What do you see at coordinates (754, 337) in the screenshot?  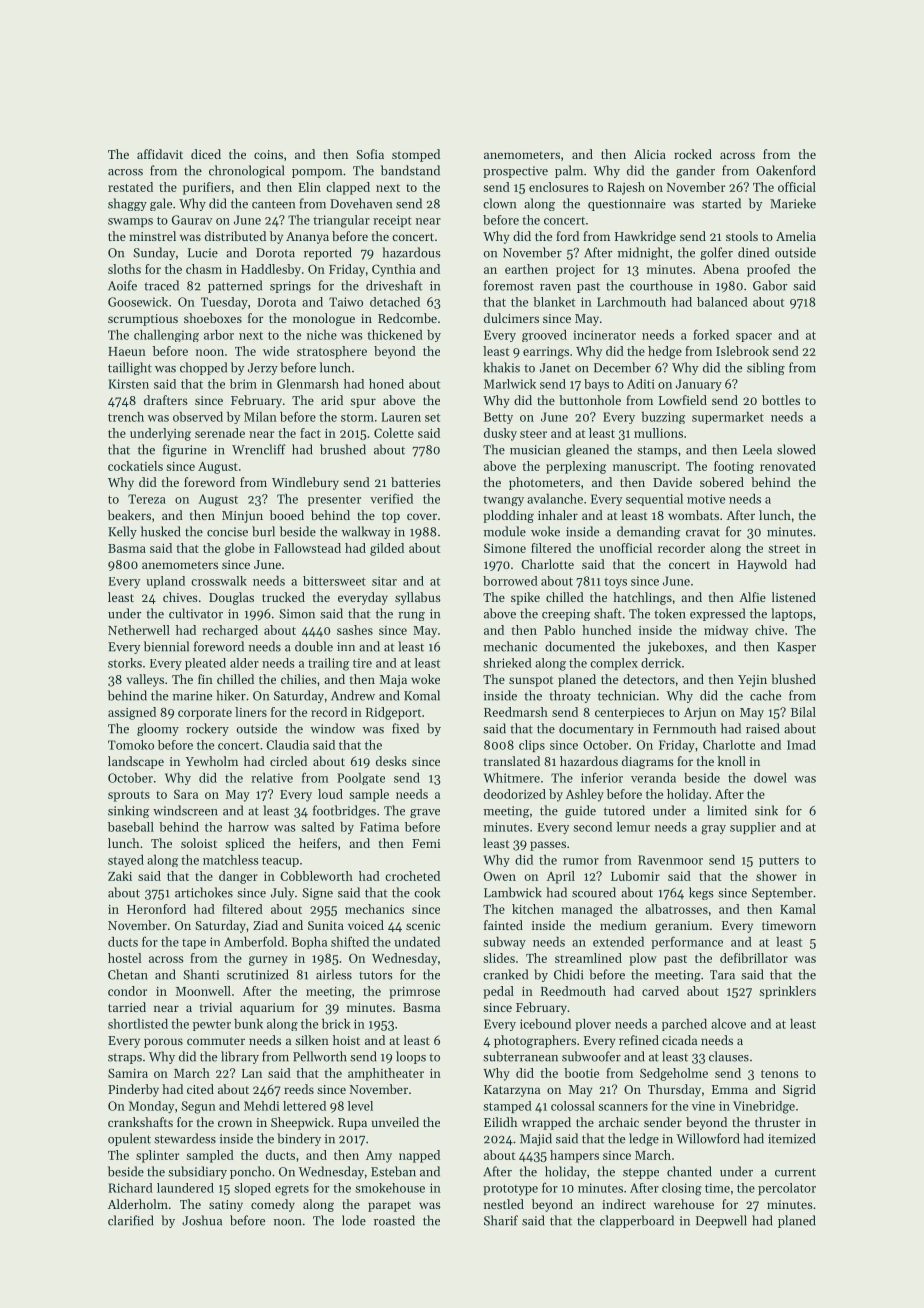 I see `spacer` at bounding box center [754, 337].
